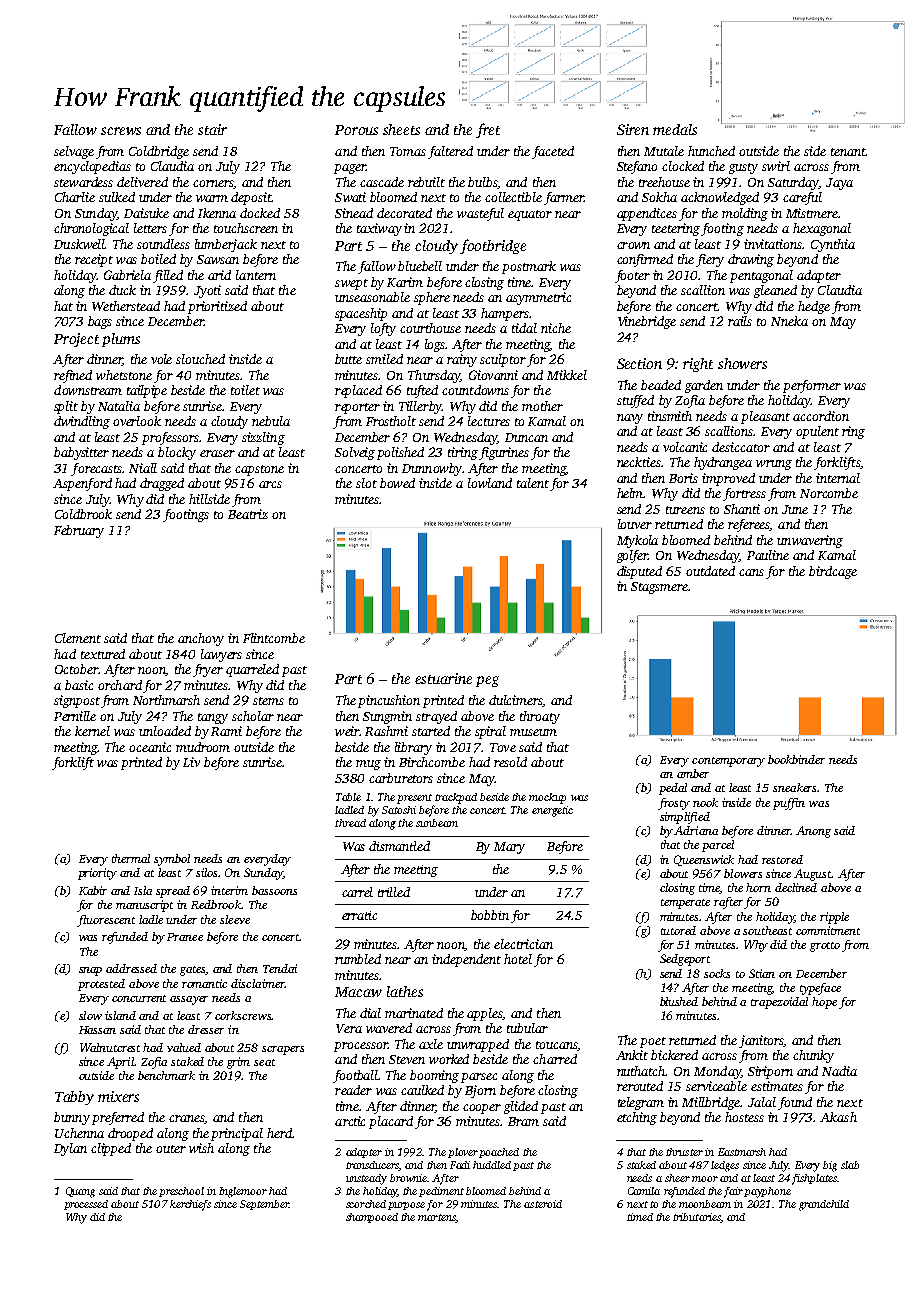 The image size is (924, 1308). What do you see at coordinates (74, 152) in the screenshot?
I see `selvage` at bounding box center [74, 152].
